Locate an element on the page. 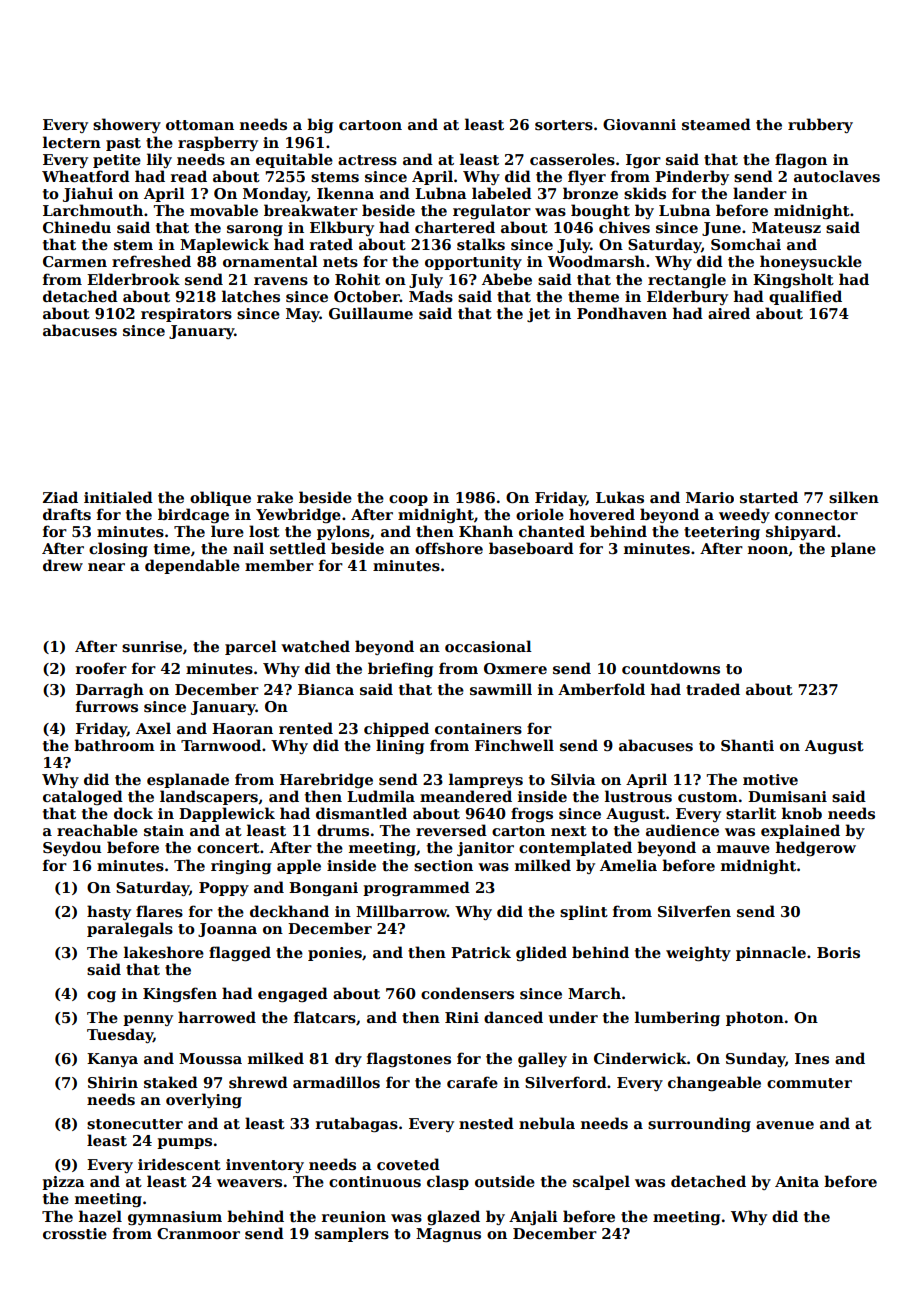  Magnus is located at coordinates (448, 1235).
